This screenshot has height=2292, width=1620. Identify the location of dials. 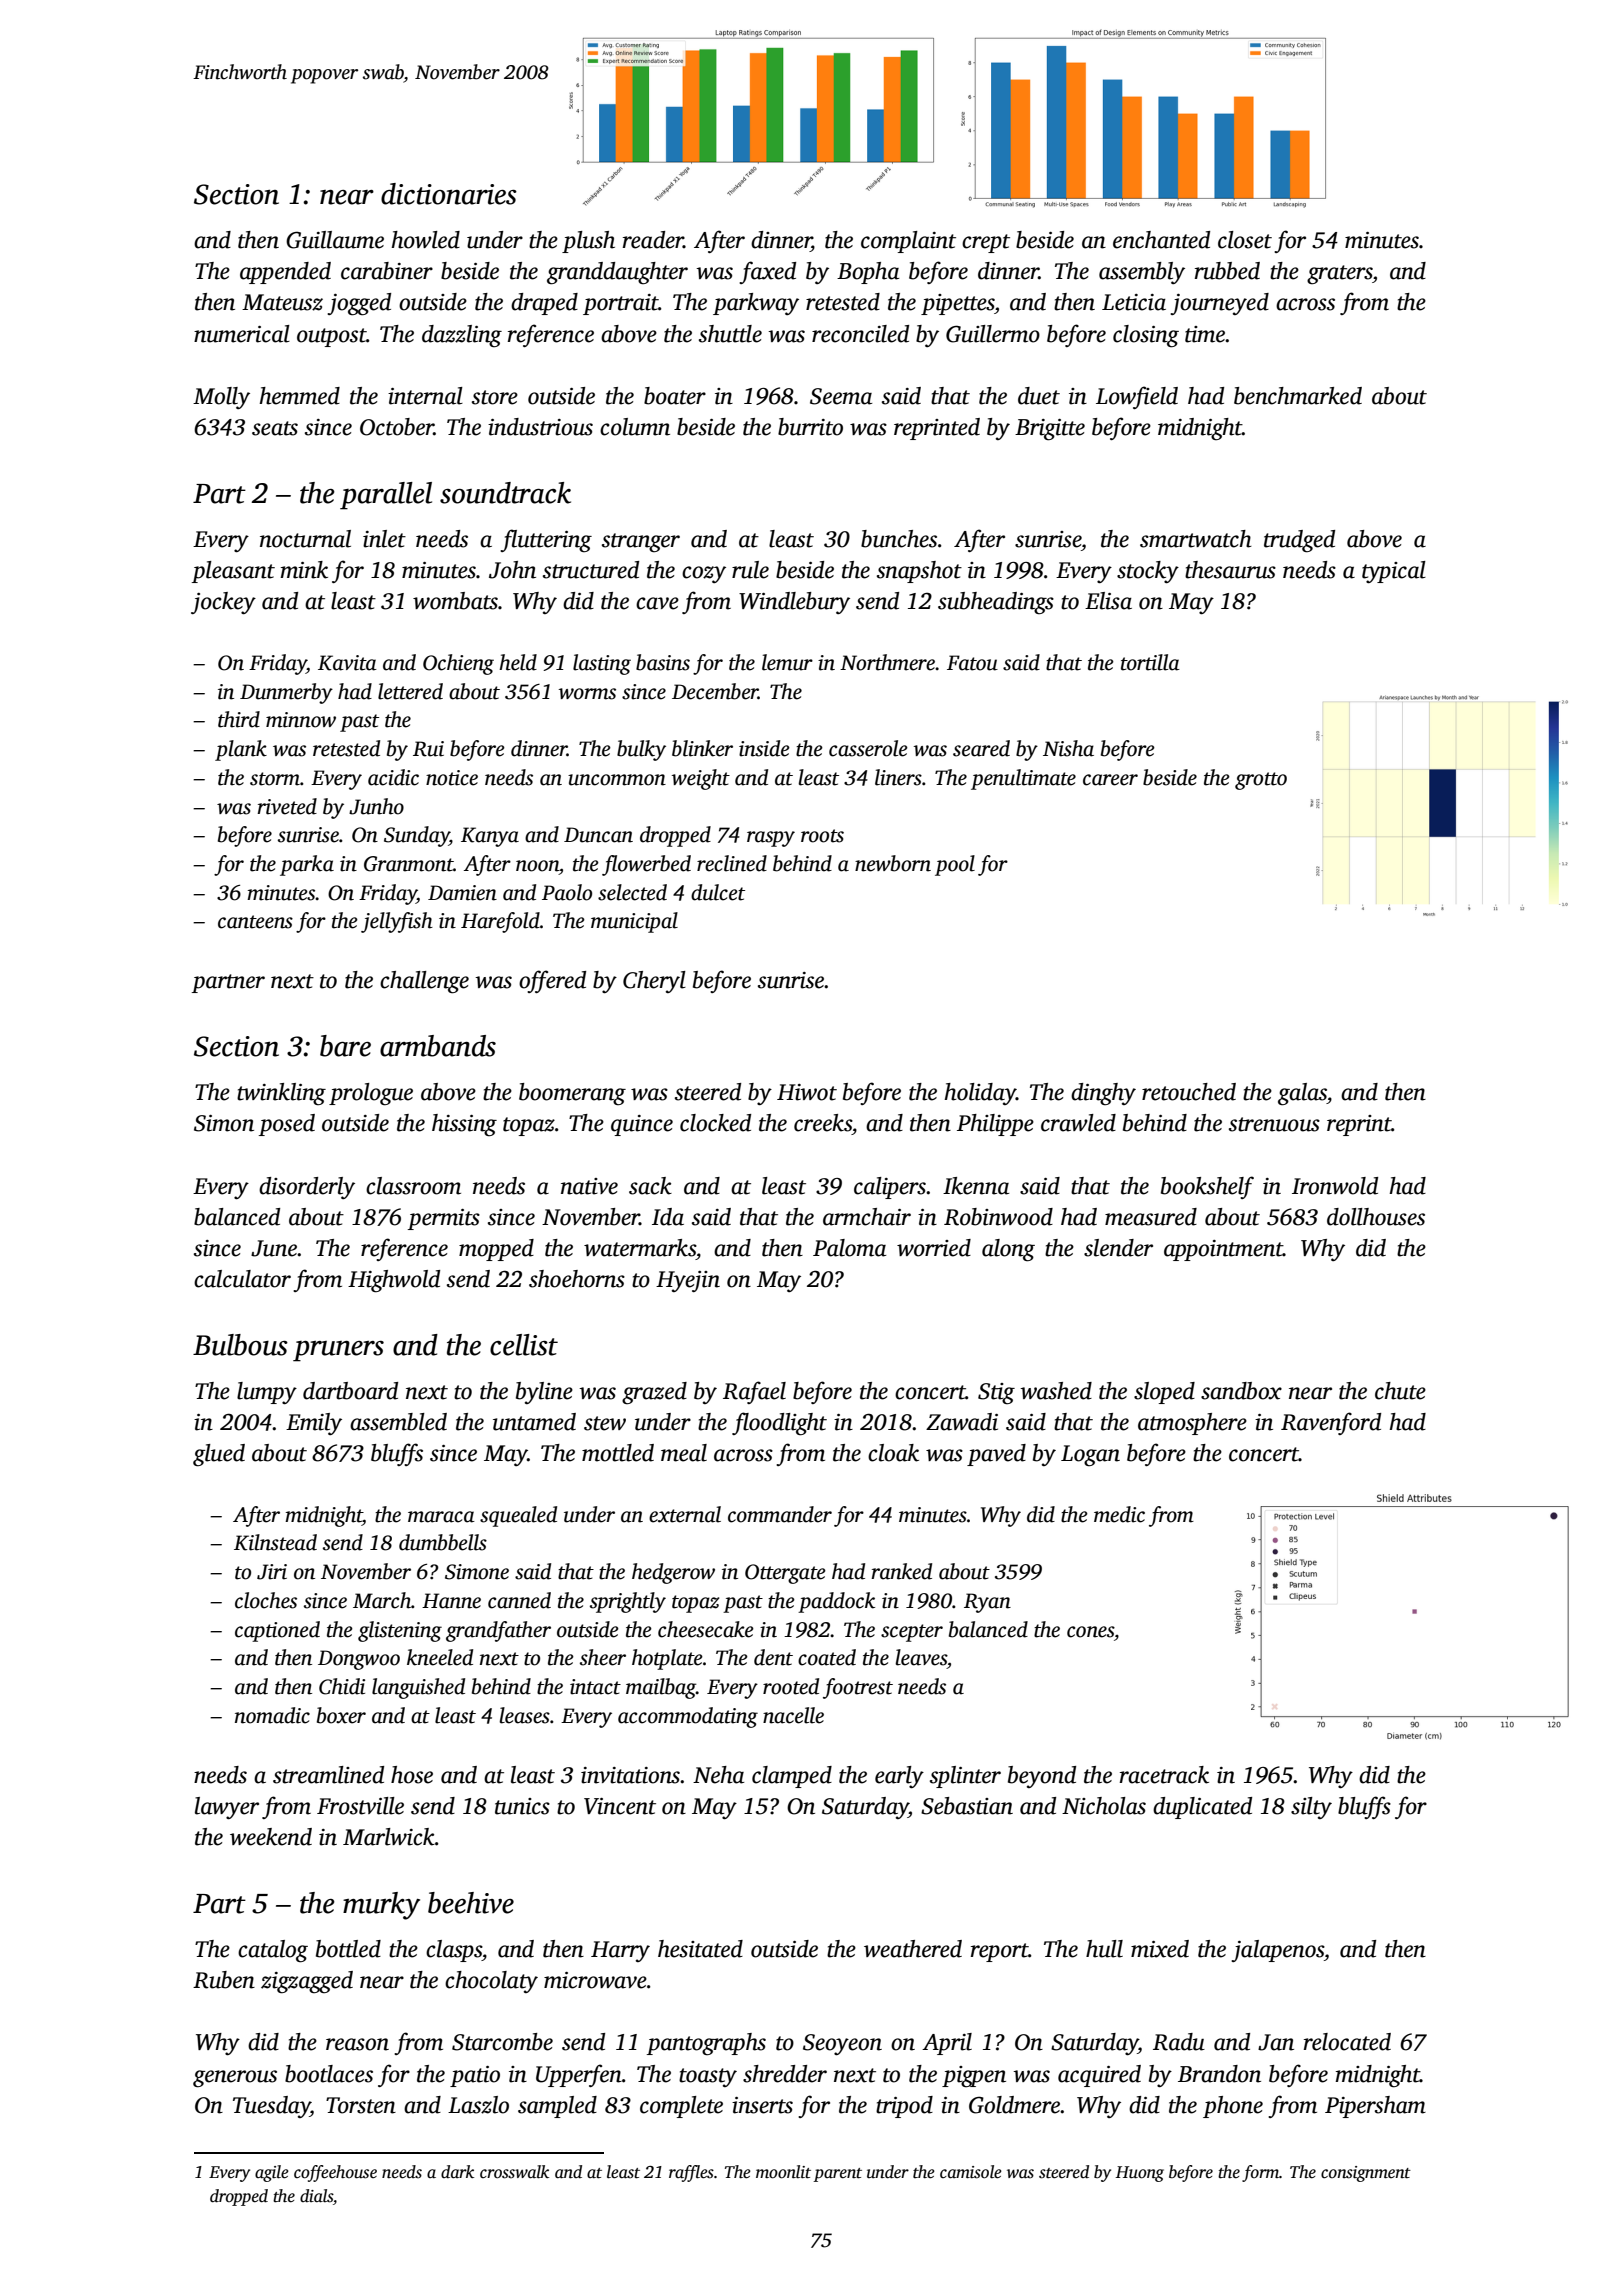
(316, 2196).
